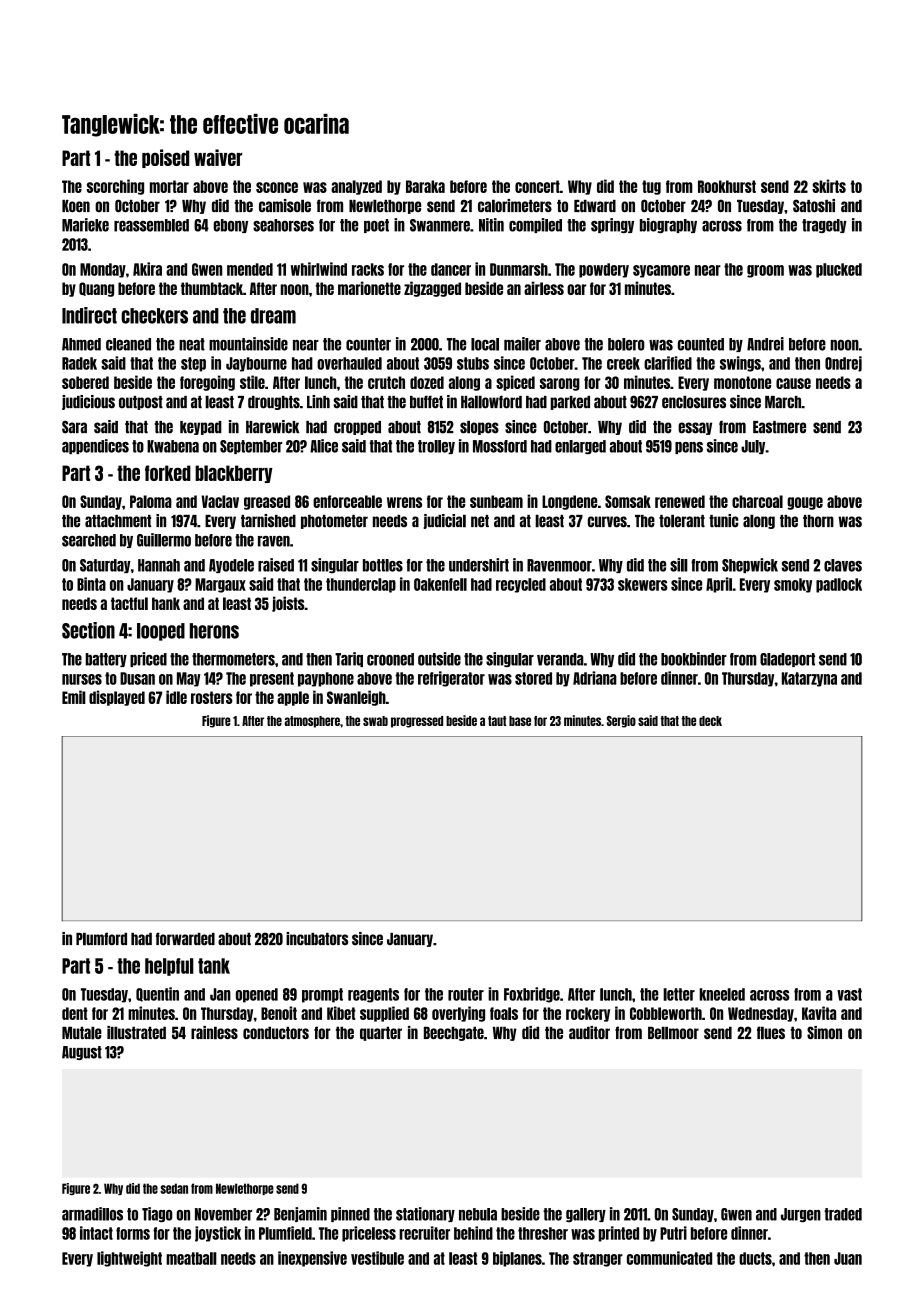 The image size is (924, 1308). What do you see at coordinates (176, 697) in the screenshot?
I see `idle` at bounding box center [176, 697].
